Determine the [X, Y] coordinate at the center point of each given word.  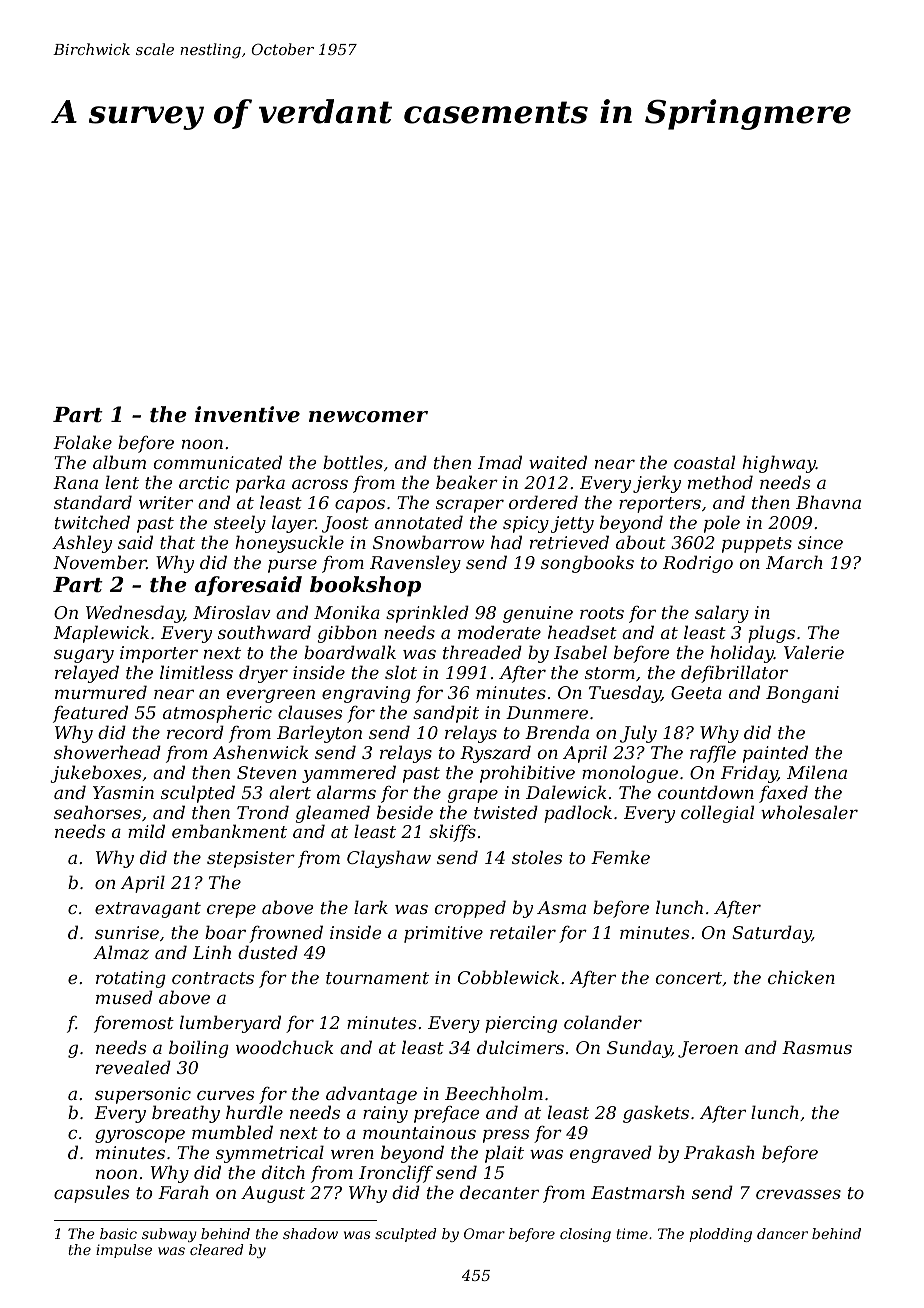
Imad [500, 462]
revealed [133, 1067]
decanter [499, 1192]
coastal [704, 462]
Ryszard [495, 754]
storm [610, 673]
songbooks [587, 564]
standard [93, 502]
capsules [91, 1194]
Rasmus [817, 1047]
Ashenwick [260, 752]
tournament [377, 978]
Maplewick [101, 634]
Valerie [814, 652]
